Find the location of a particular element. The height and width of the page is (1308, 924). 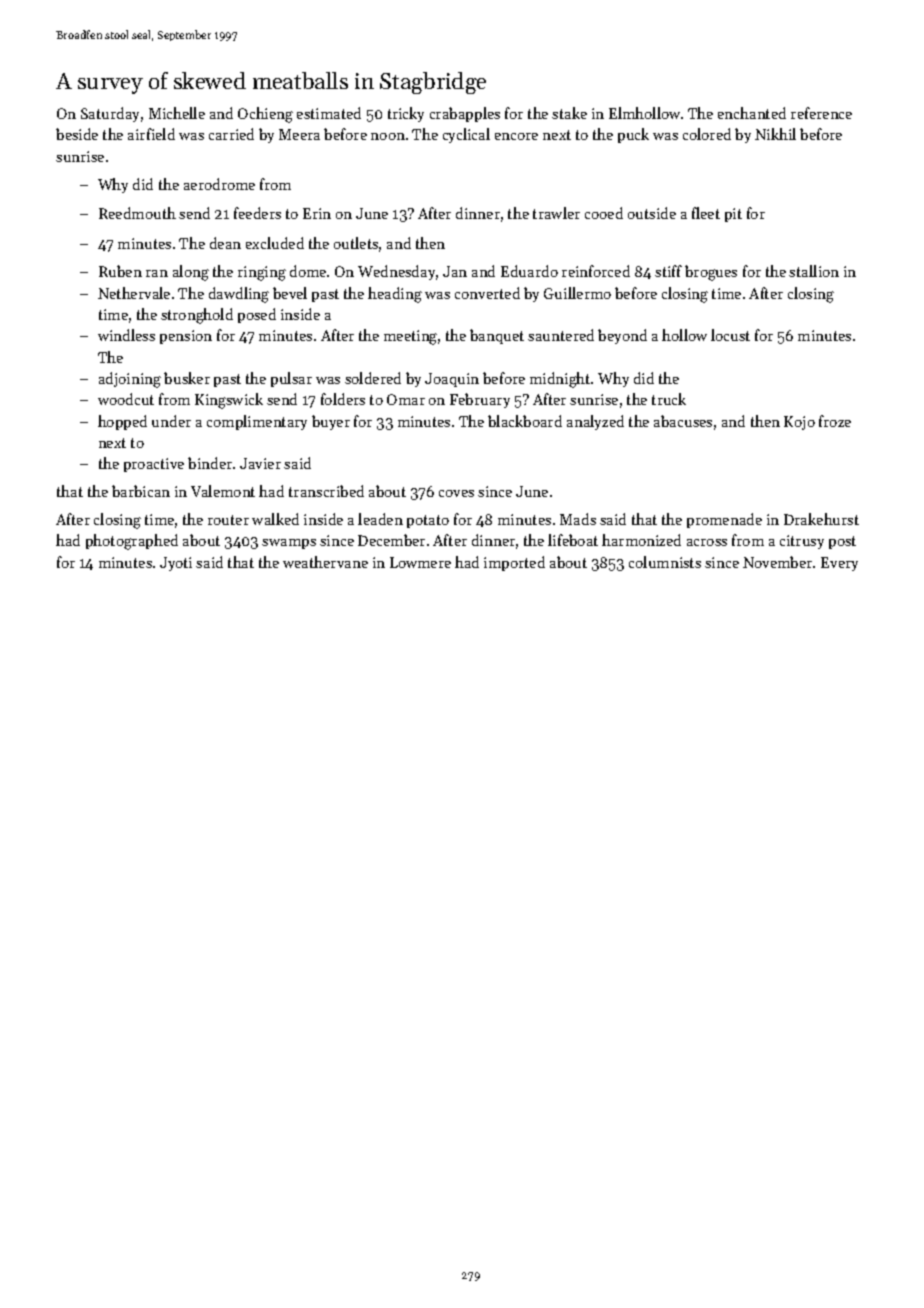

crabapples is located at coordinates (465, 114).
